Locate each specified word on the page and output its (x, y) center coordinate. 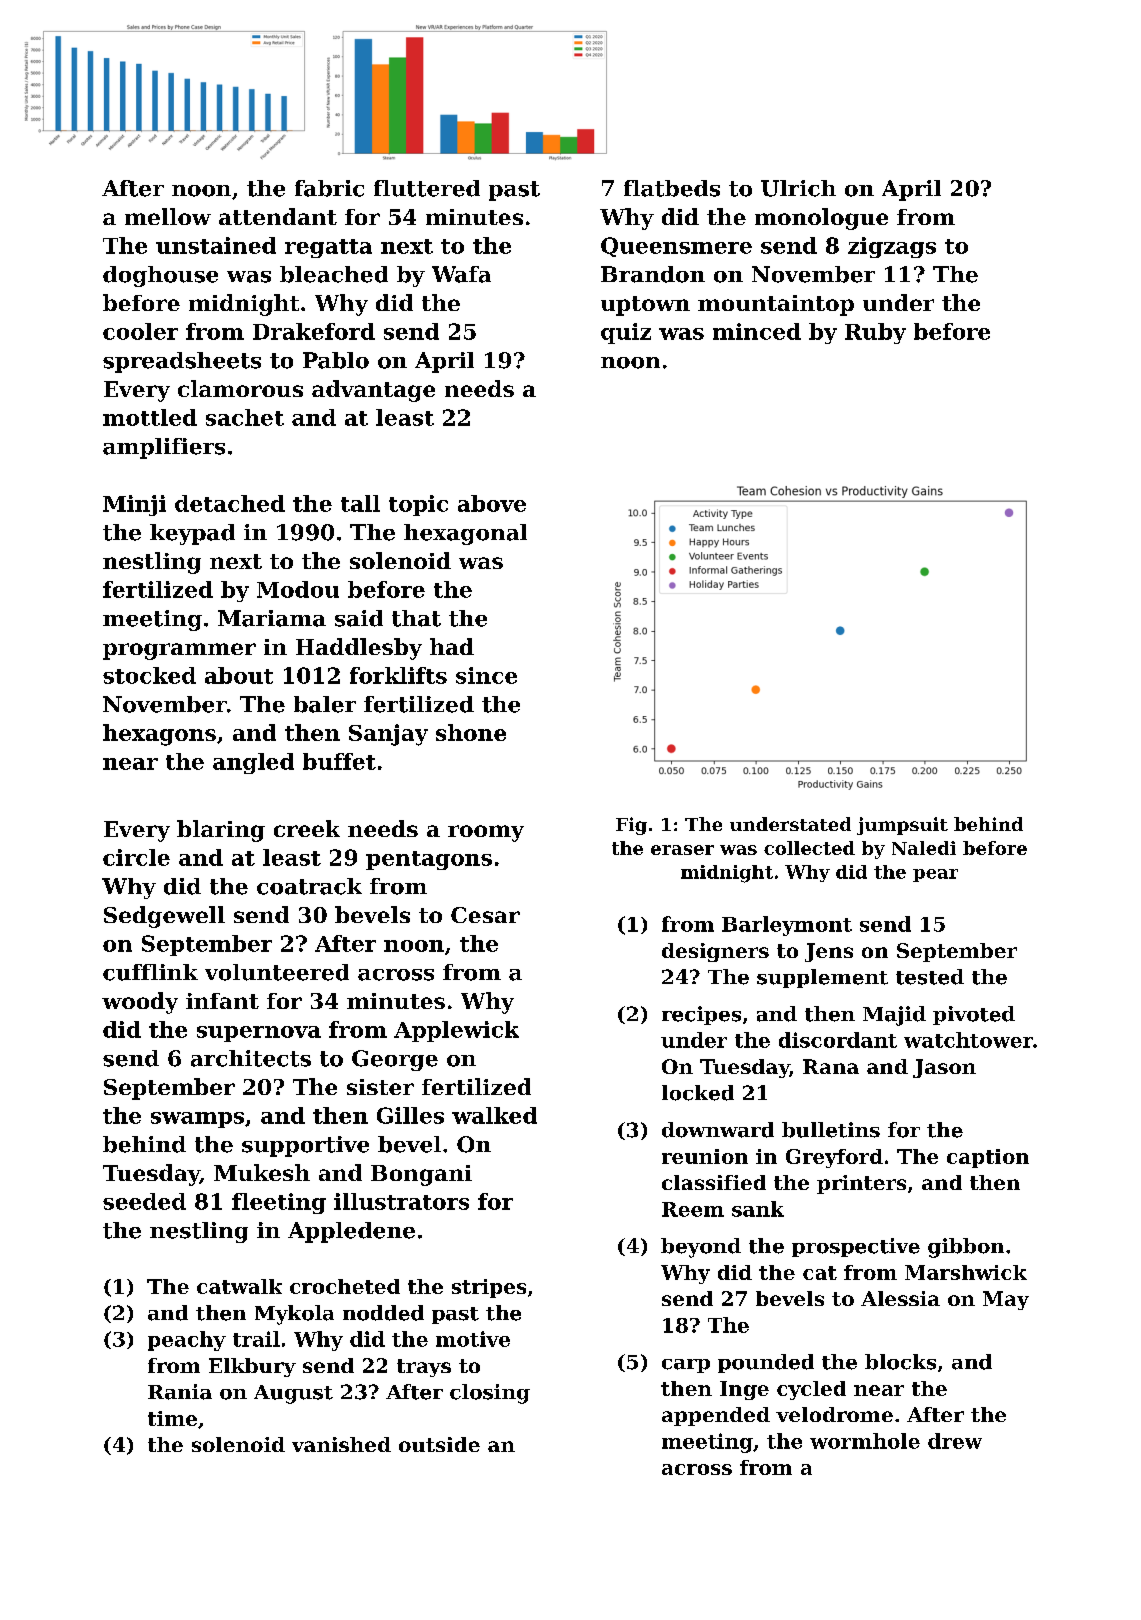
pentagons (429, 860)
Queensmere (676, 247)
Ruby (875, 333)
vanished (341, 1444)
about (239, 675)
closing (490, 1394)
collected (809, 848)
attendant (278, 216)
